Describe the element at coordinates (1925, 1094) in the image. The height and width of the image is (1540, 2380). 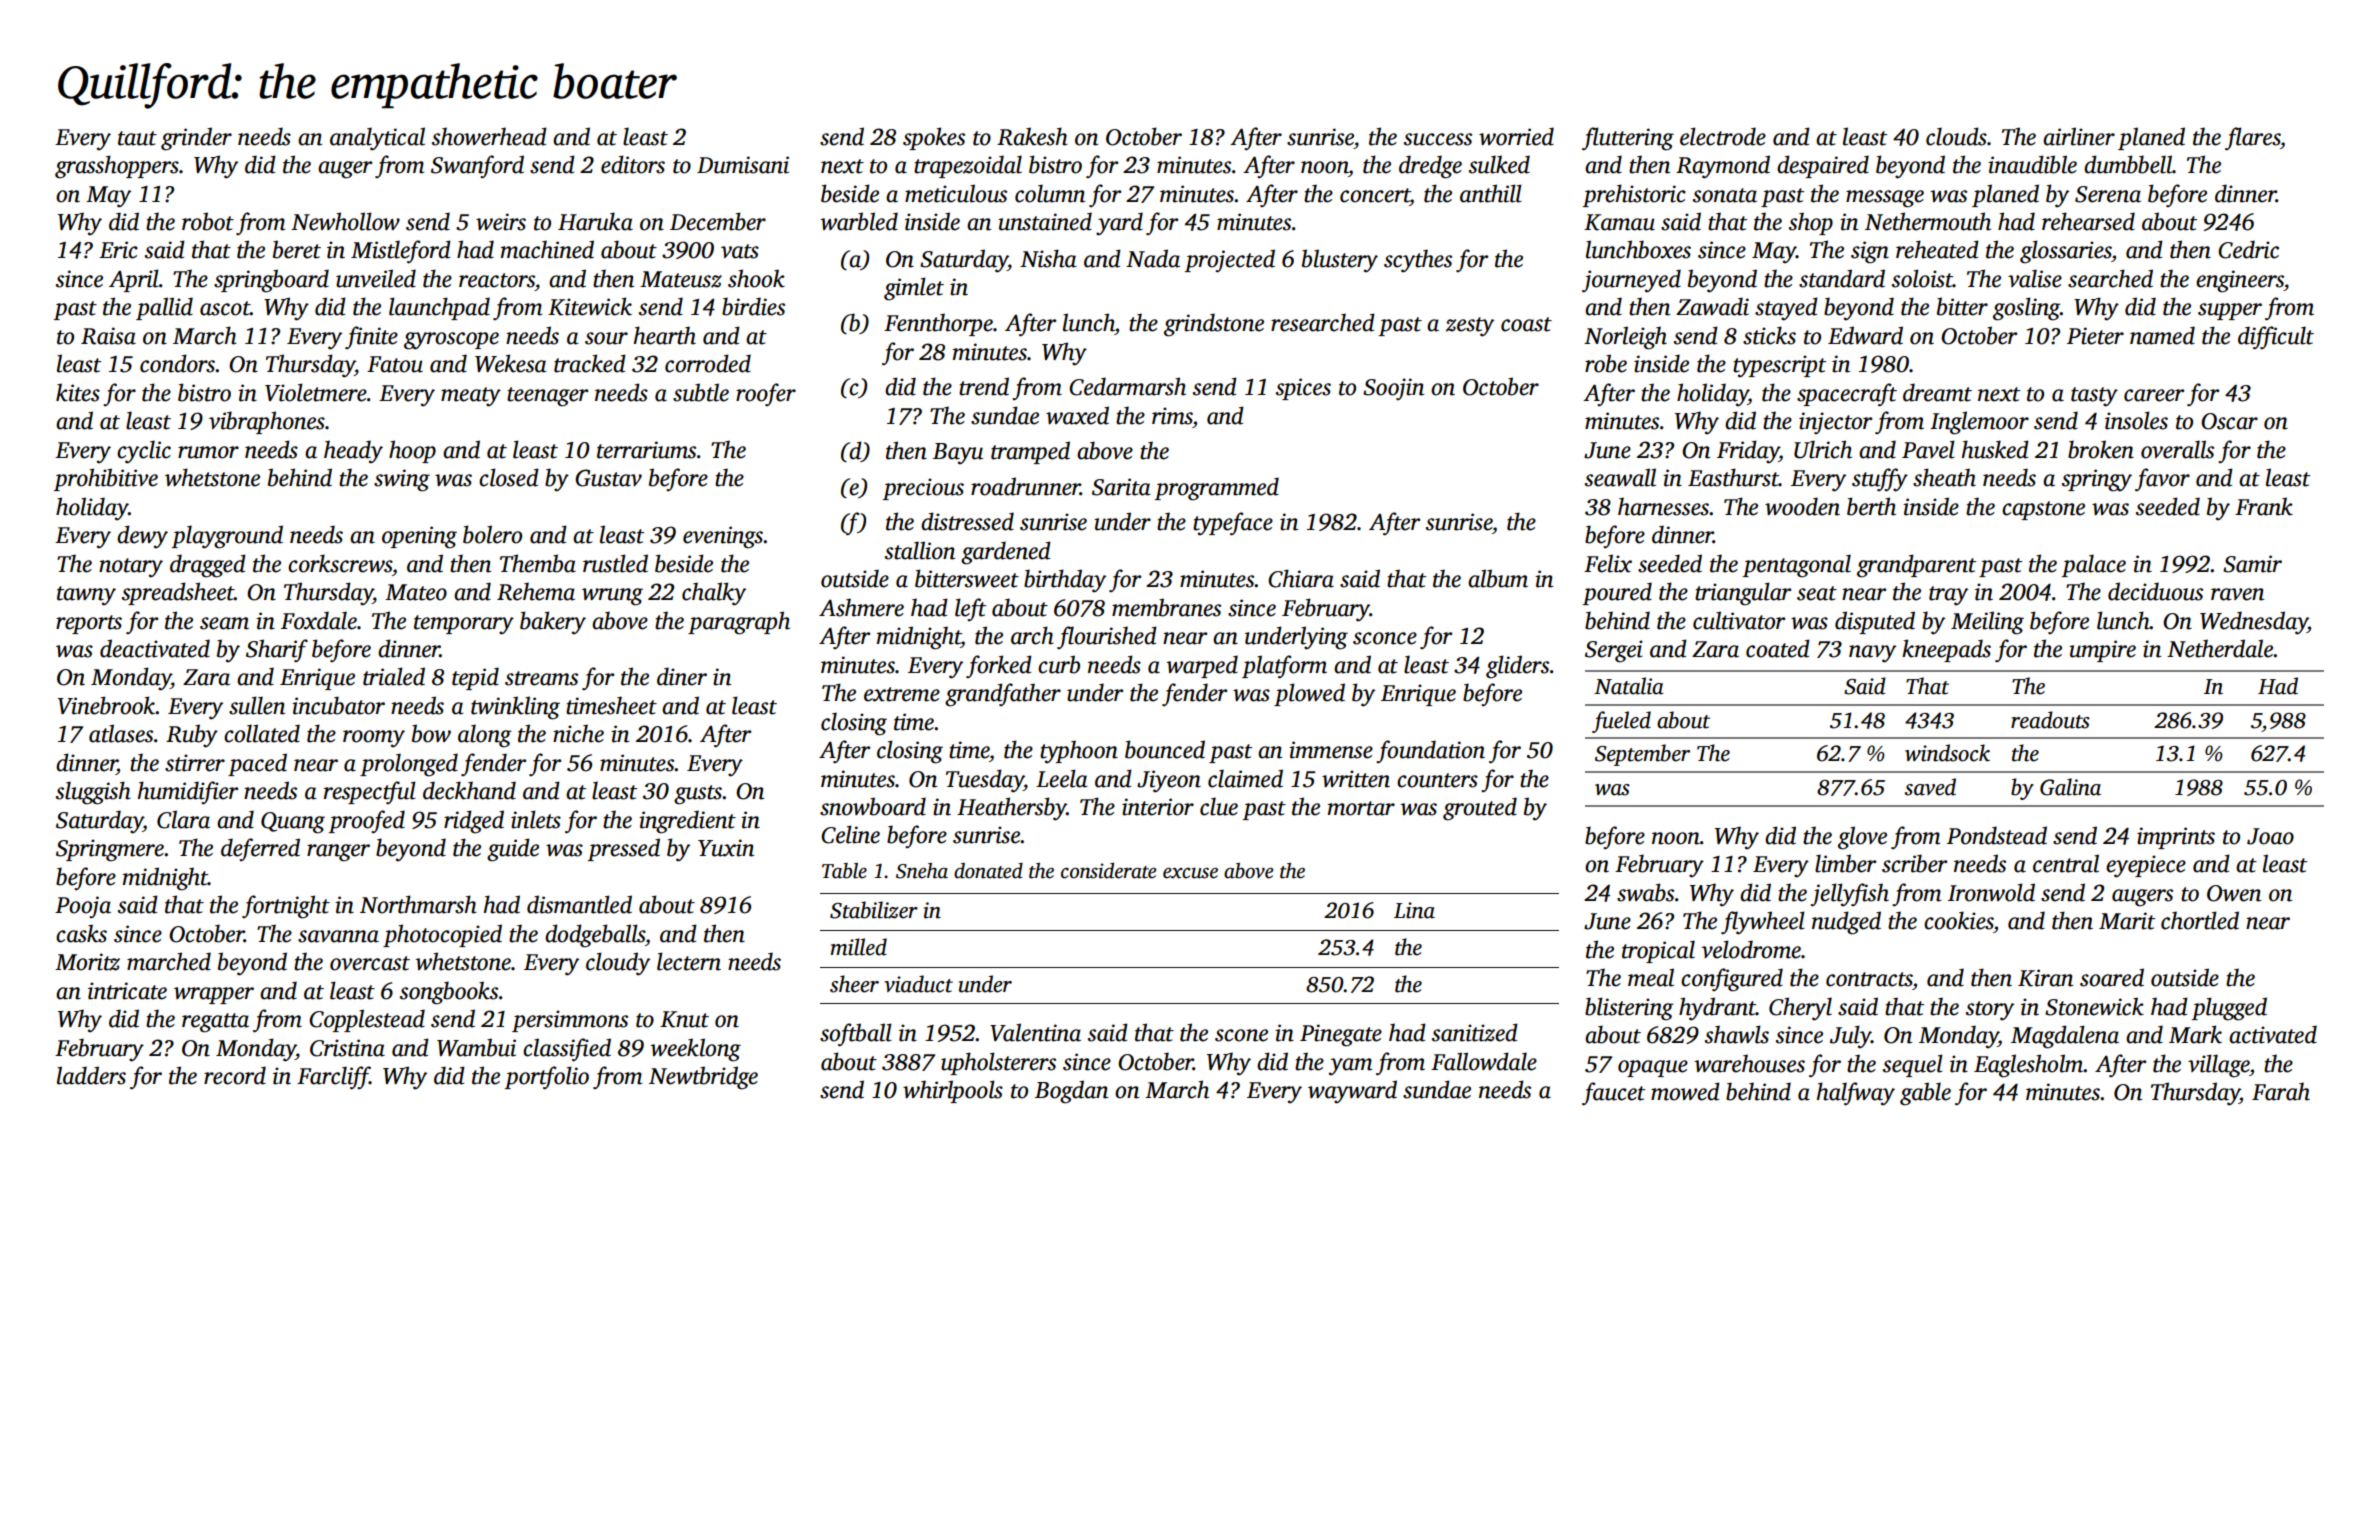
I see `gable` at that location.
